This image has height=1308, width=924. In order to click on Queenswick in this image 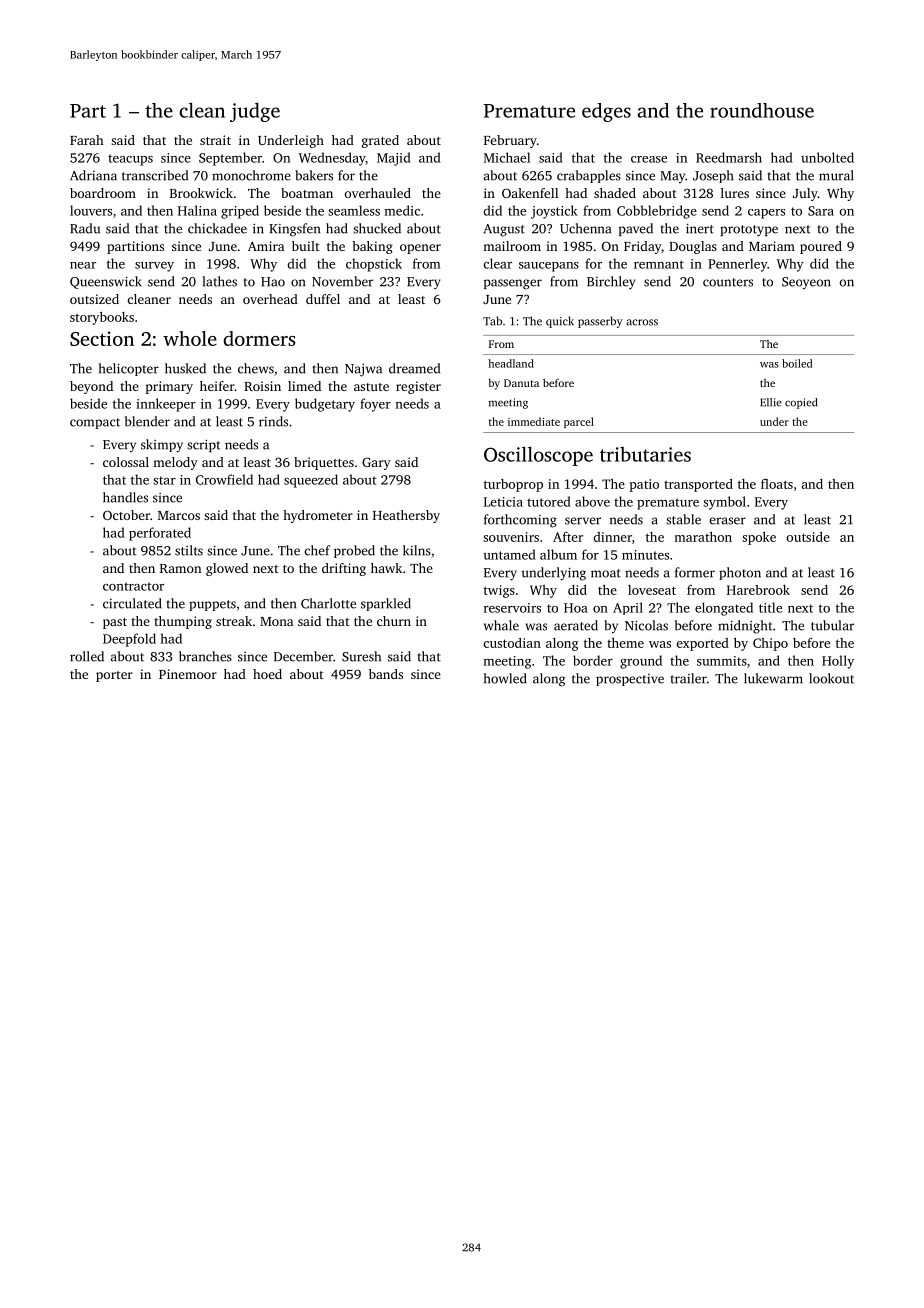, I will do `click(106, 282)`.
